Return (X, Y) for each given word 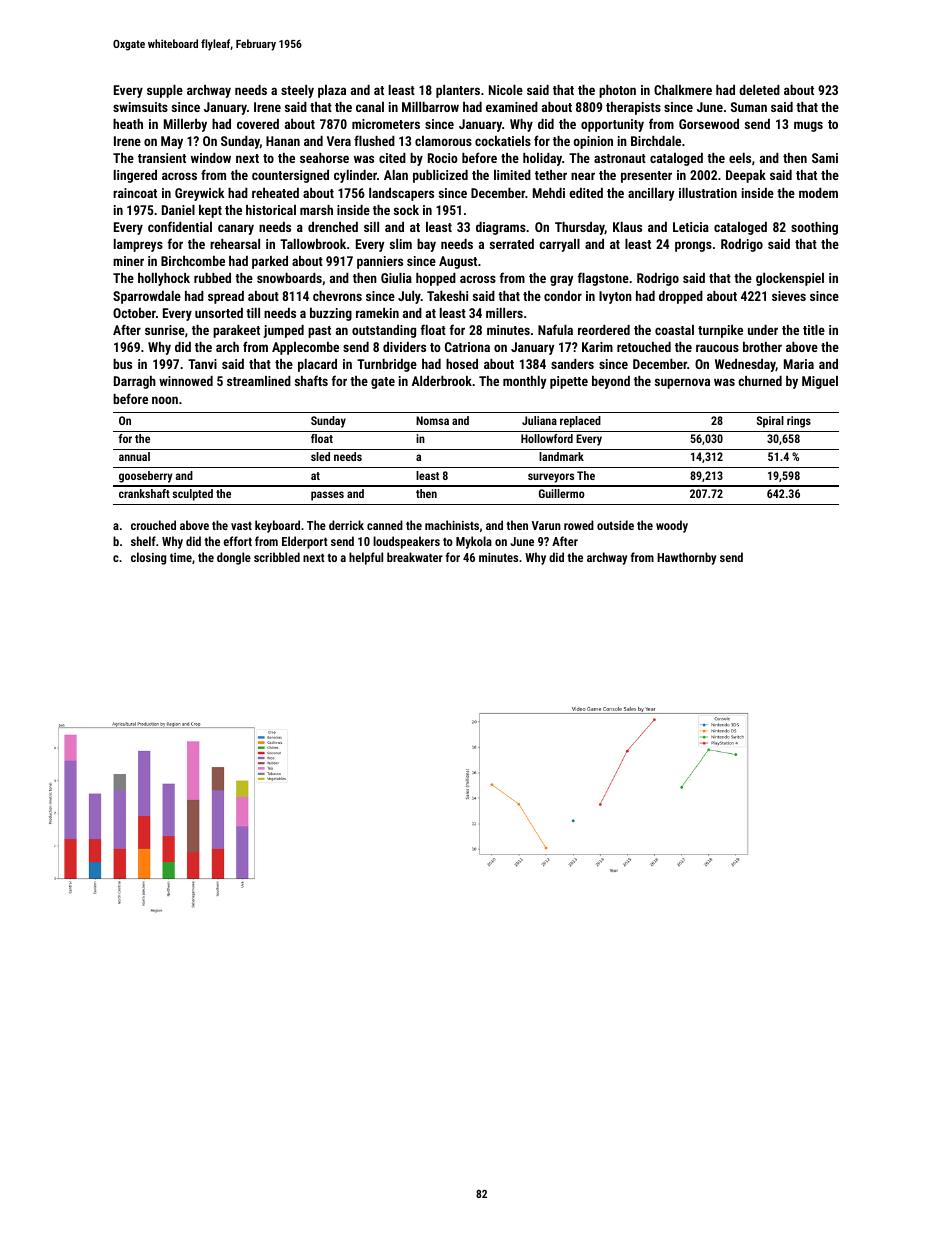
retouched (644, 347)
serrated (512, 244)
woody (672, 526)
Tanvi (202, 364)
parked (270, 262)
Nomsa (432, 420)
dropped (681, 297)
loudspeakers (406, 542)
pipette (569, 382)
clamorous (443, 141)
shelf (143, 541)
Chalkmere (683, 90)
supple (165, 91)
